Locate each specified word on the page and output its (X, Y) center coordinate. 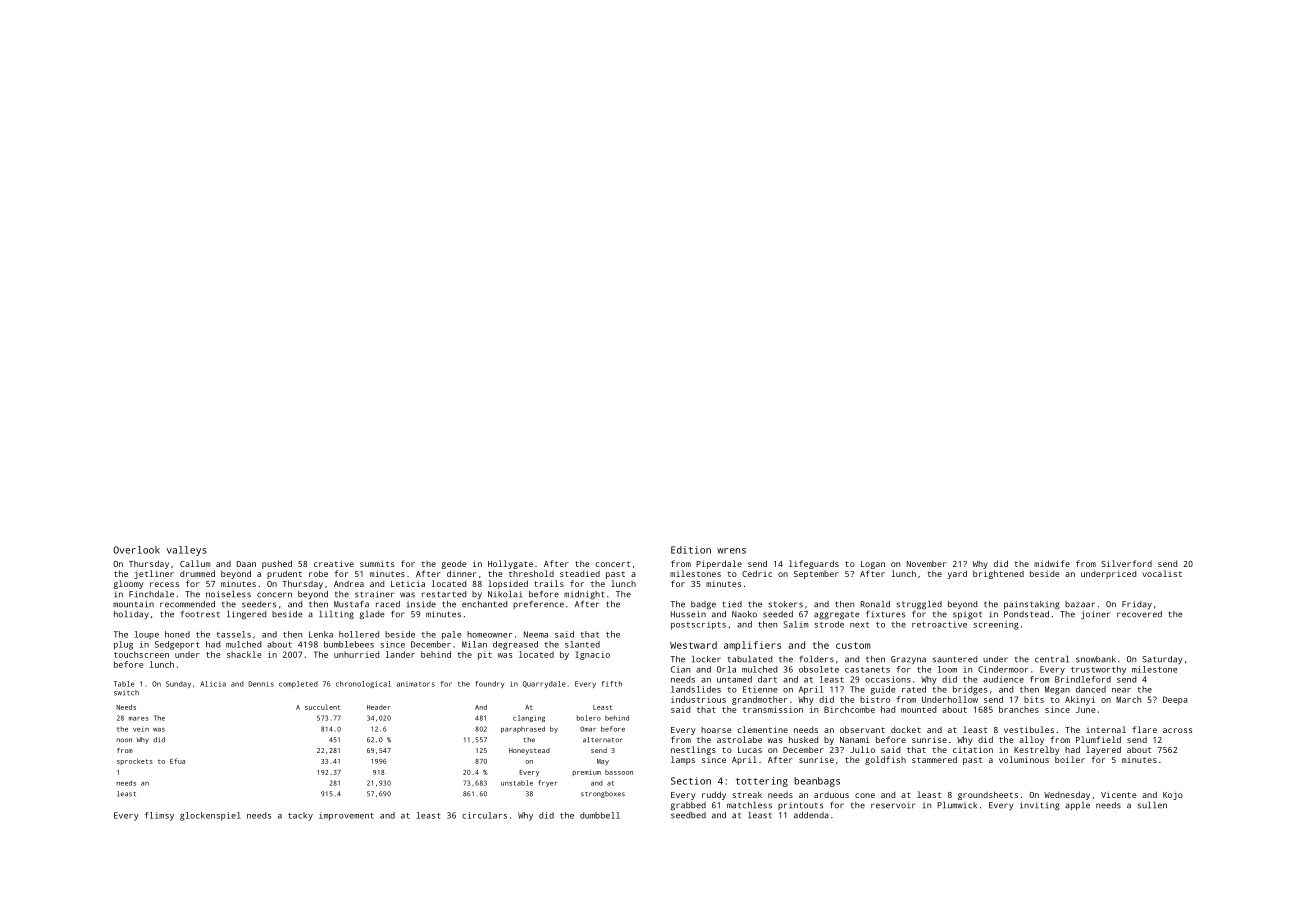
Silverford (1126, 563)
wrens (731, 551)
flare (1144, 729)
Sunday (178, 684)
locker (706, 659)
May (603, 762)
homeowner (489, 634)
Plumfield (1098, 739)
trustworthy (1098, 670)
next (859, 625)
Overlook (136, 550)
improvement (346, 816)
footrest (200, 614)
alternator (603, 740)
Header (379, 707)
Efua (177, 761)
